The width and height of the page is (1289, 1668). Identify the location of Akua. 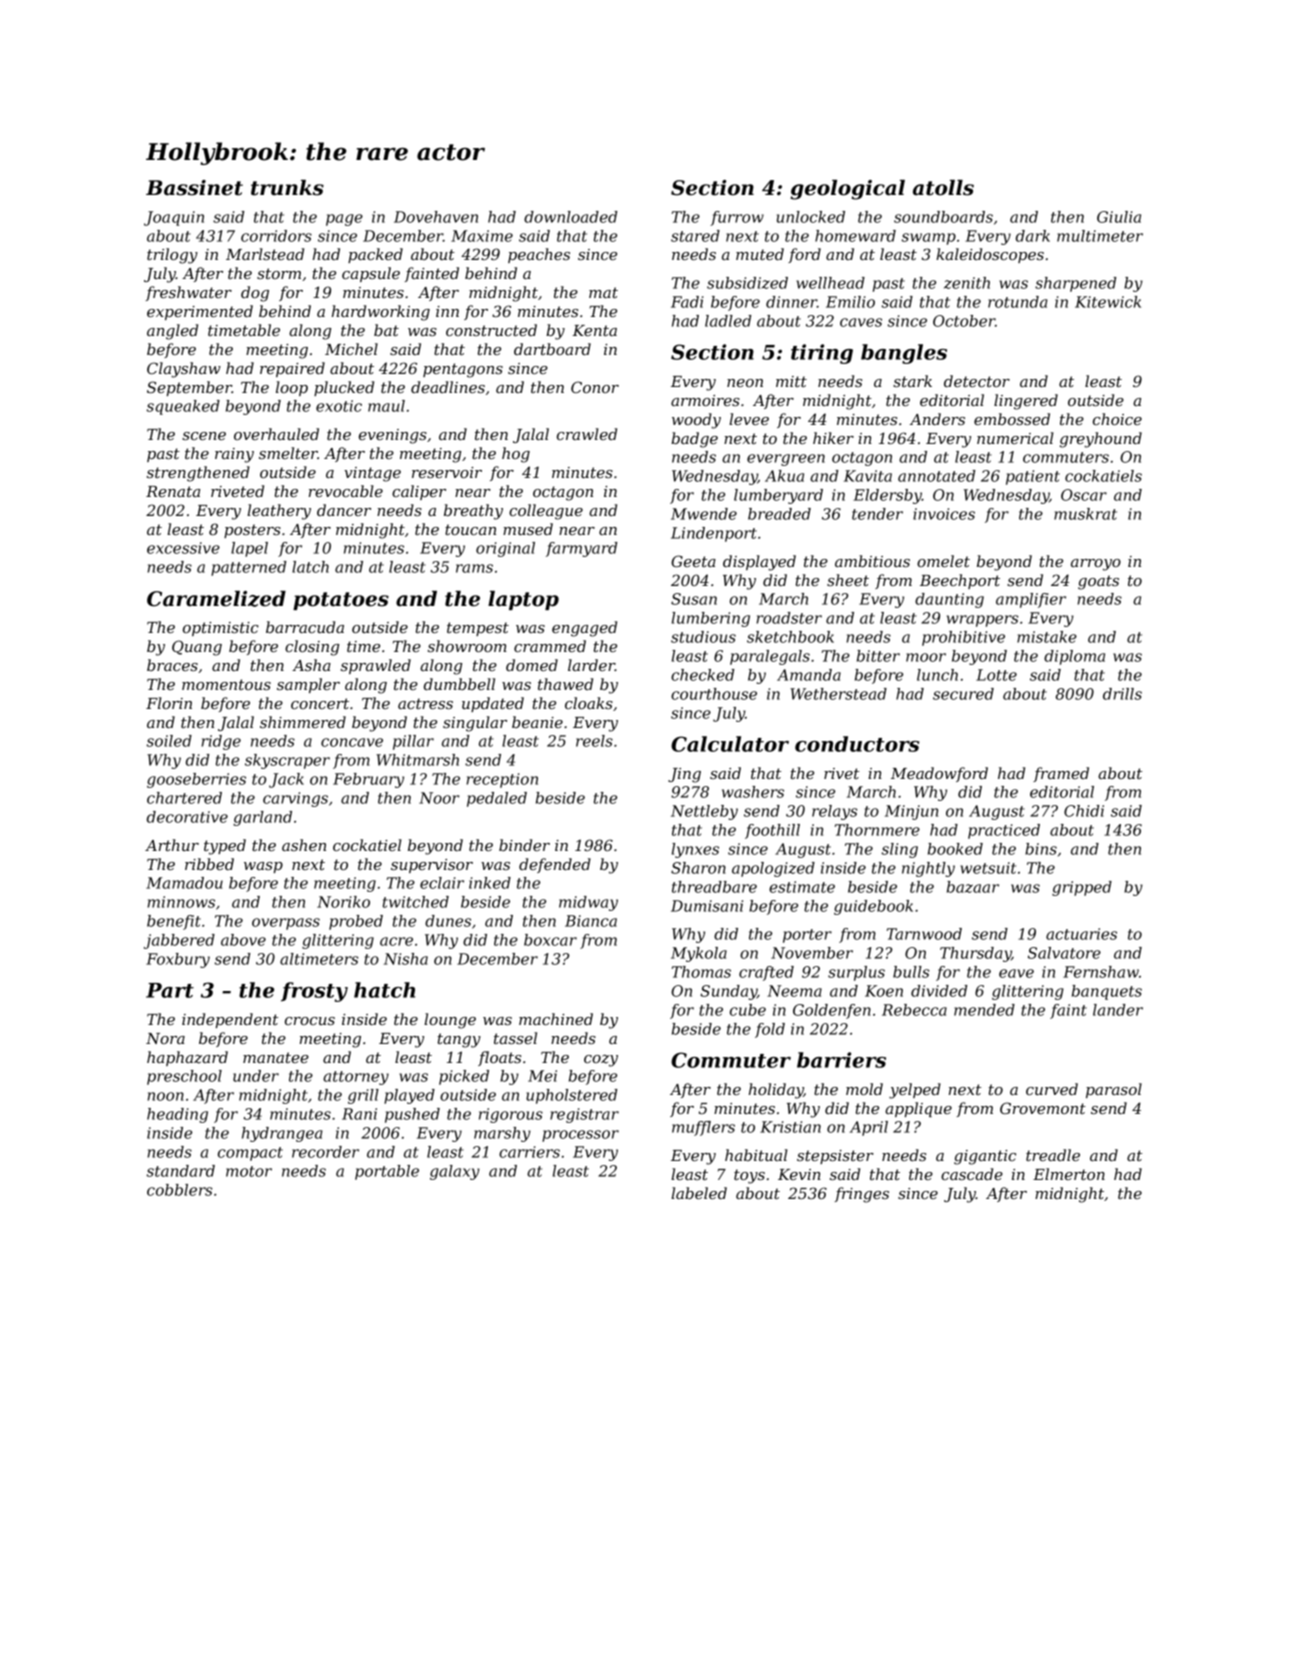
(784, 476).
